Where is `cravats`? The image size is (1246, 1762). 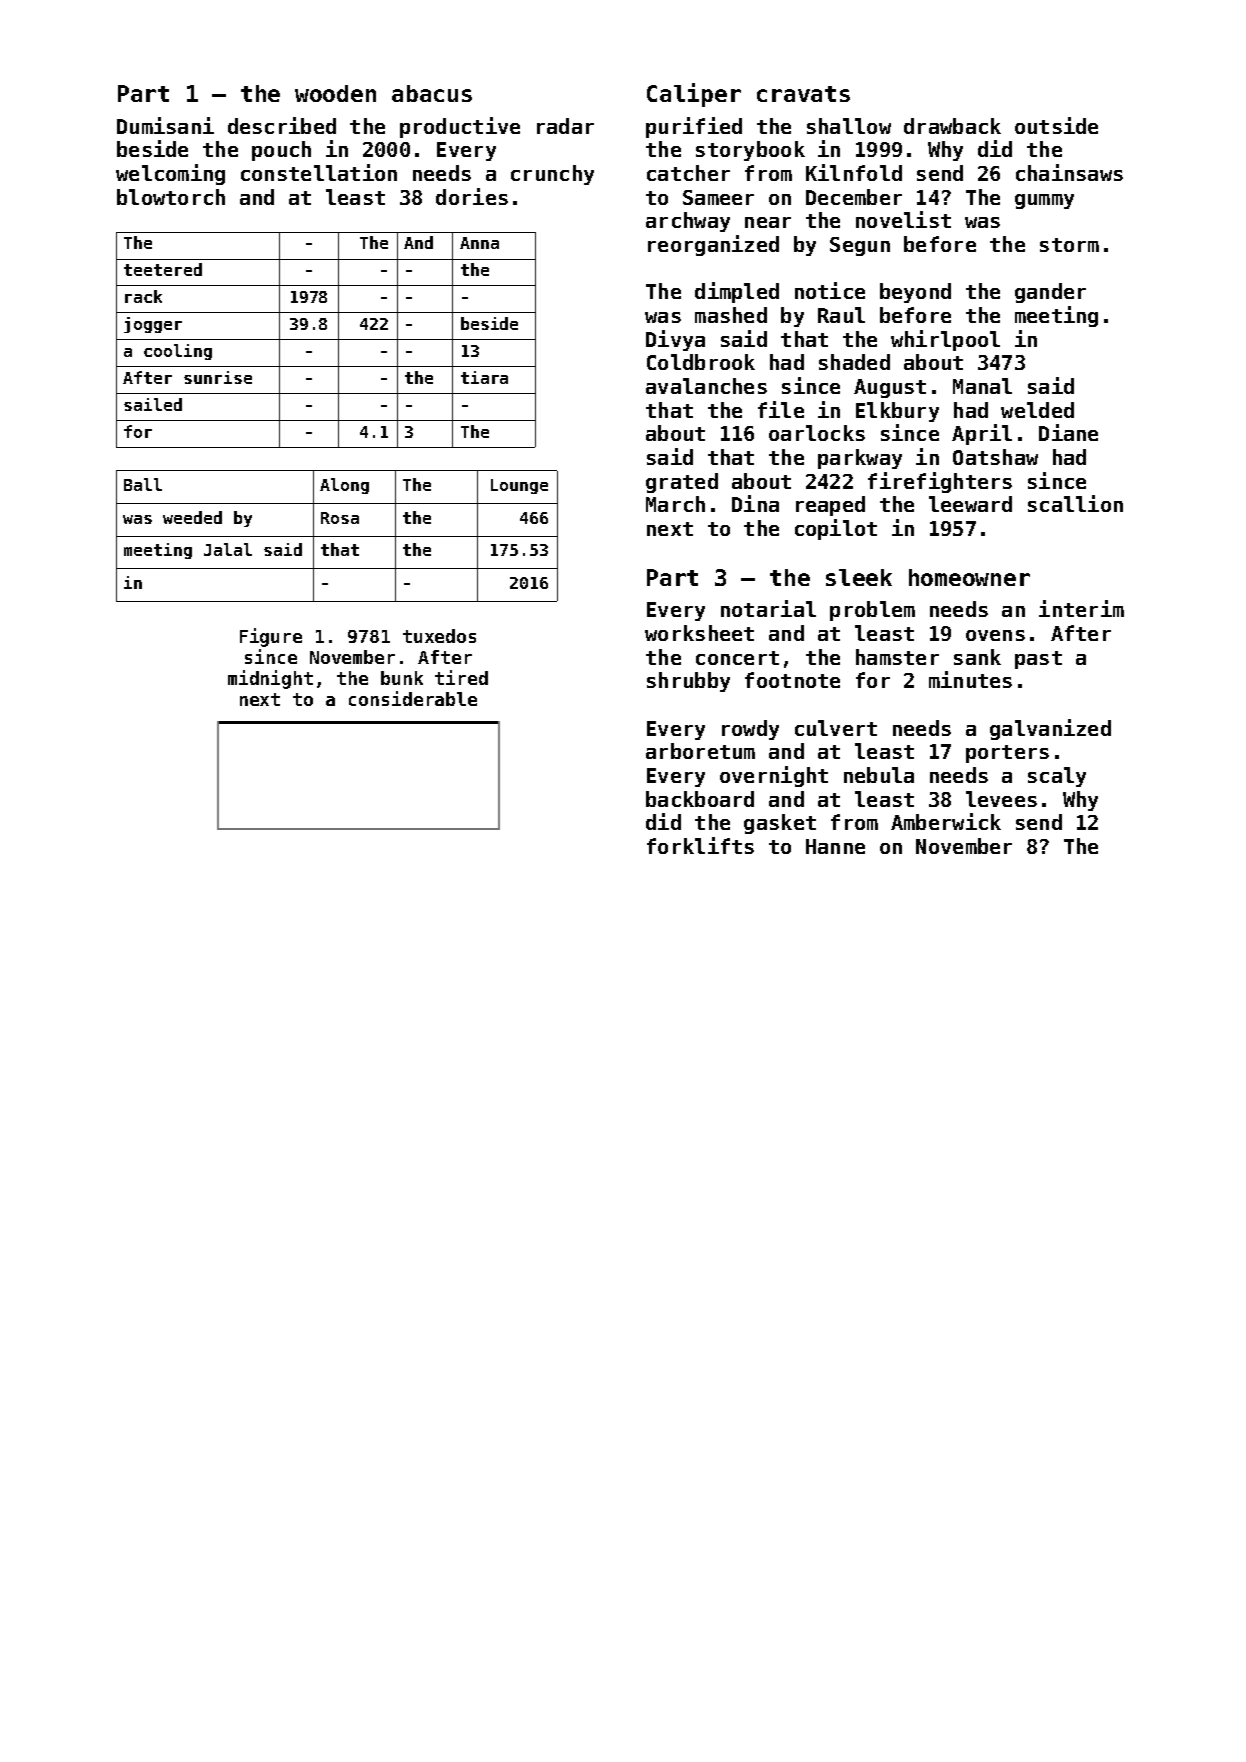 cravats is located at coordinates (803, 94).
